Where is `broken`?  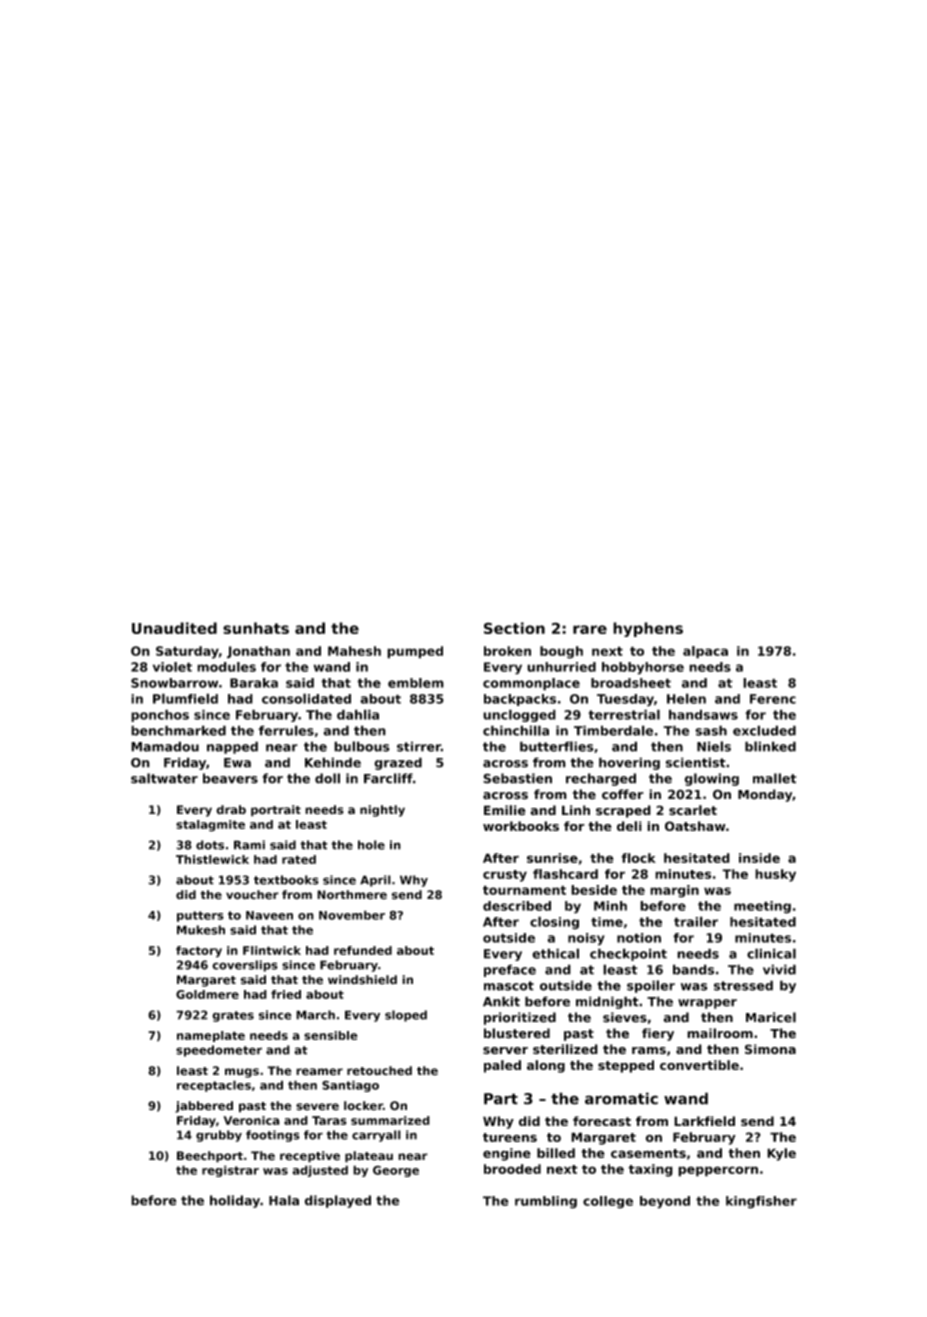 broken is located at coordinates (507, 651).
